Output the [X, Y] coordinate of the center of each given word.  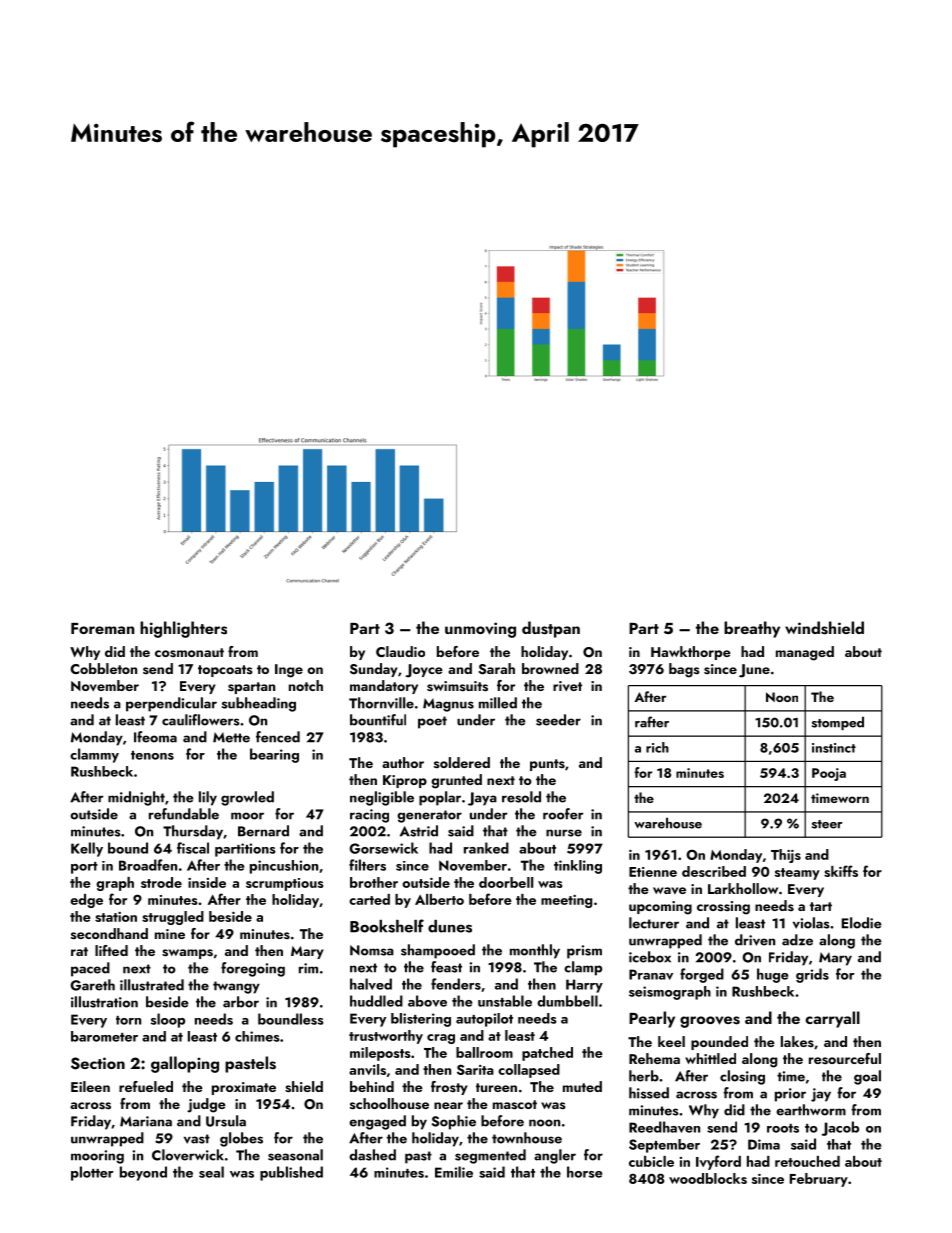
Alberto [439, 899]
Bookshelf [387, 926]
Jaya [482, 799]
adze [797, 940]
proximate [244, 1088]
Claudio [400, 651]
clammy [94, 755]
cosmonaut [189, 653]
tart [821, 906]
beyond [143, 1173]
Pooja [829, 774]
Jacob [840, 1128]
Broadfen [148, 865]
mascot [515, 1105]
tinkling [578, 867]
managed [805, 653]
